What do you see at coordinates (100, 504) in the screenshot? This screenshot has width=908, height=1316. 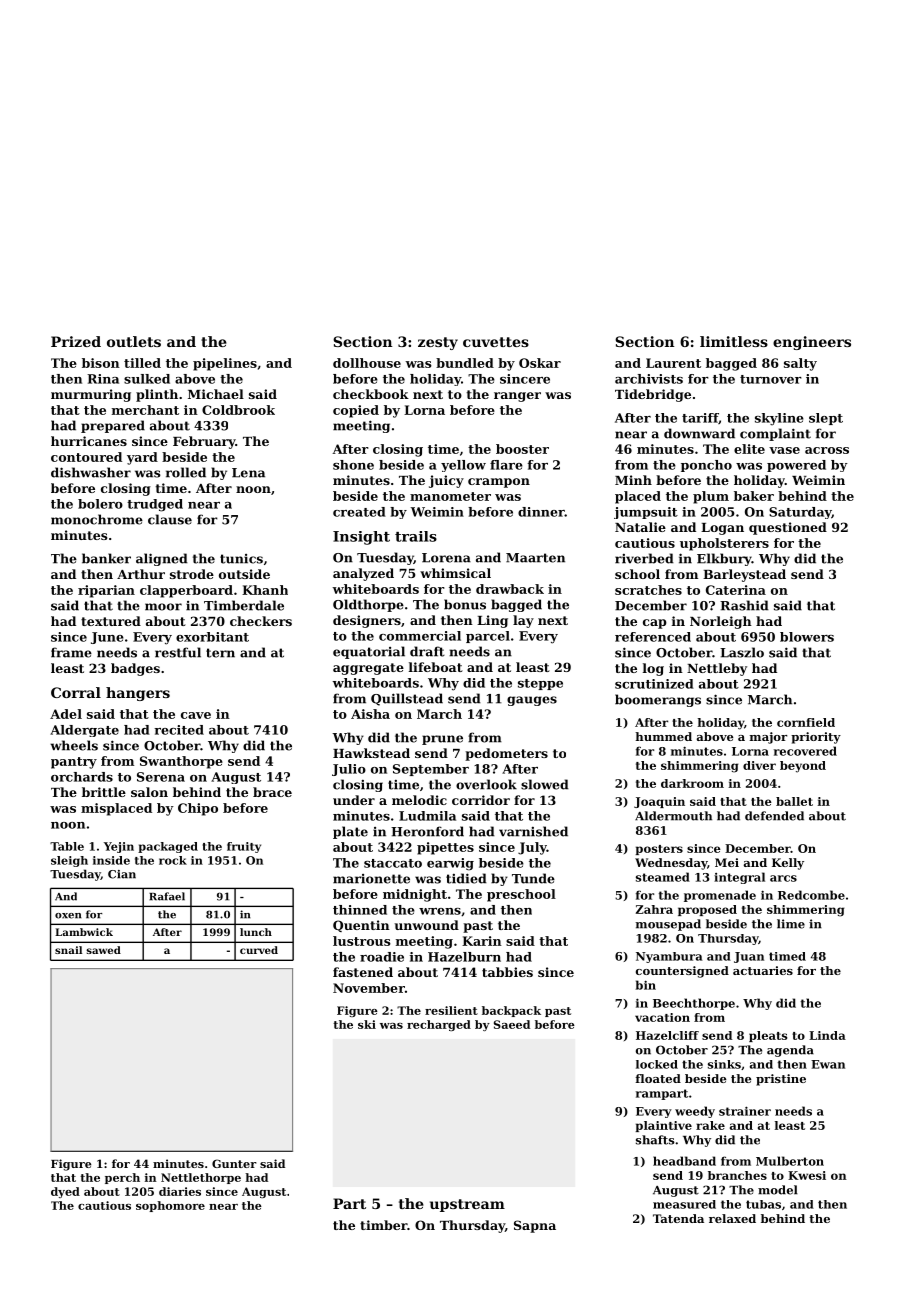 I see `bolero` at bounding box center [100, 504].
